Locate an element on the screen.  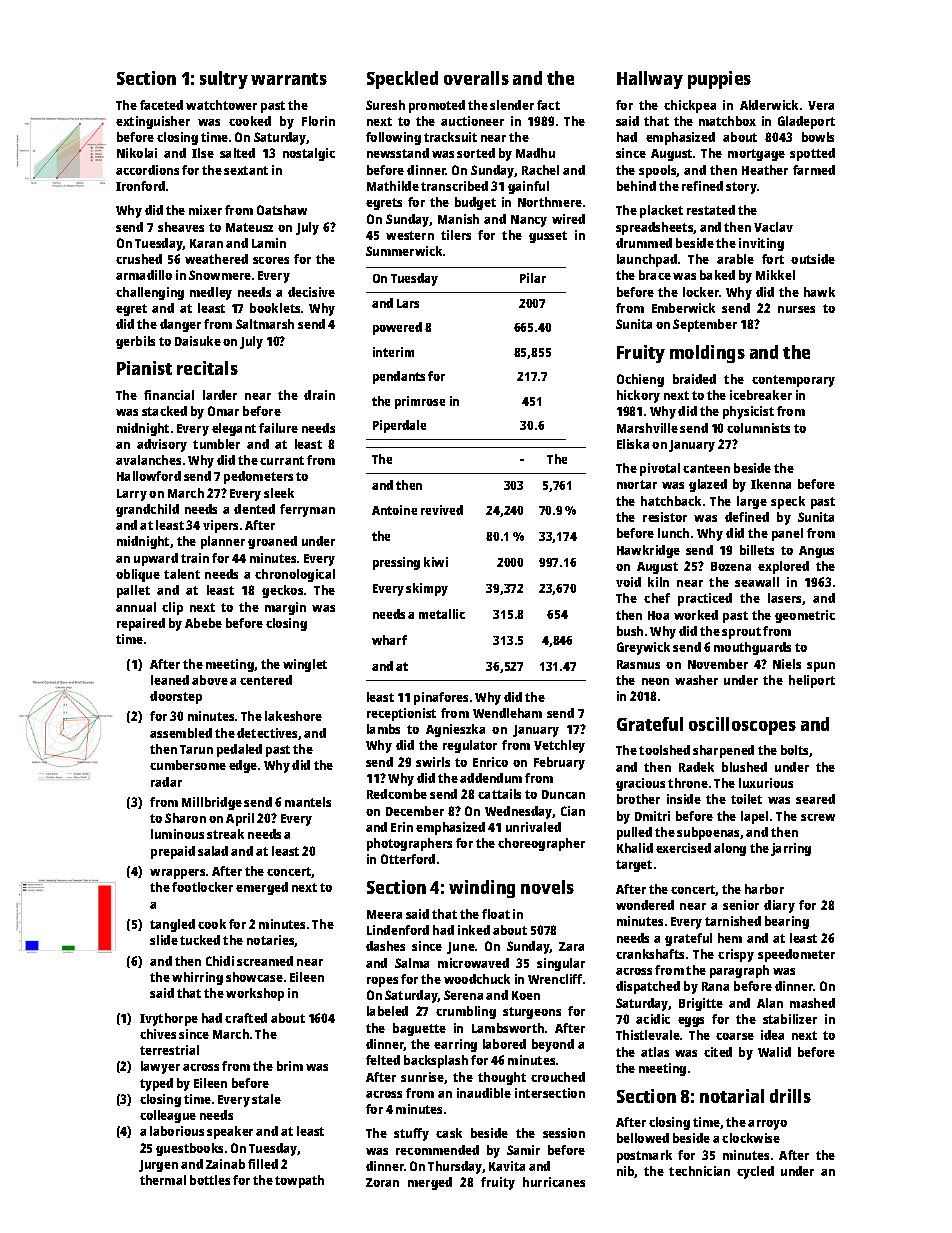
Rasmus is located at coordinates (638, 664).
